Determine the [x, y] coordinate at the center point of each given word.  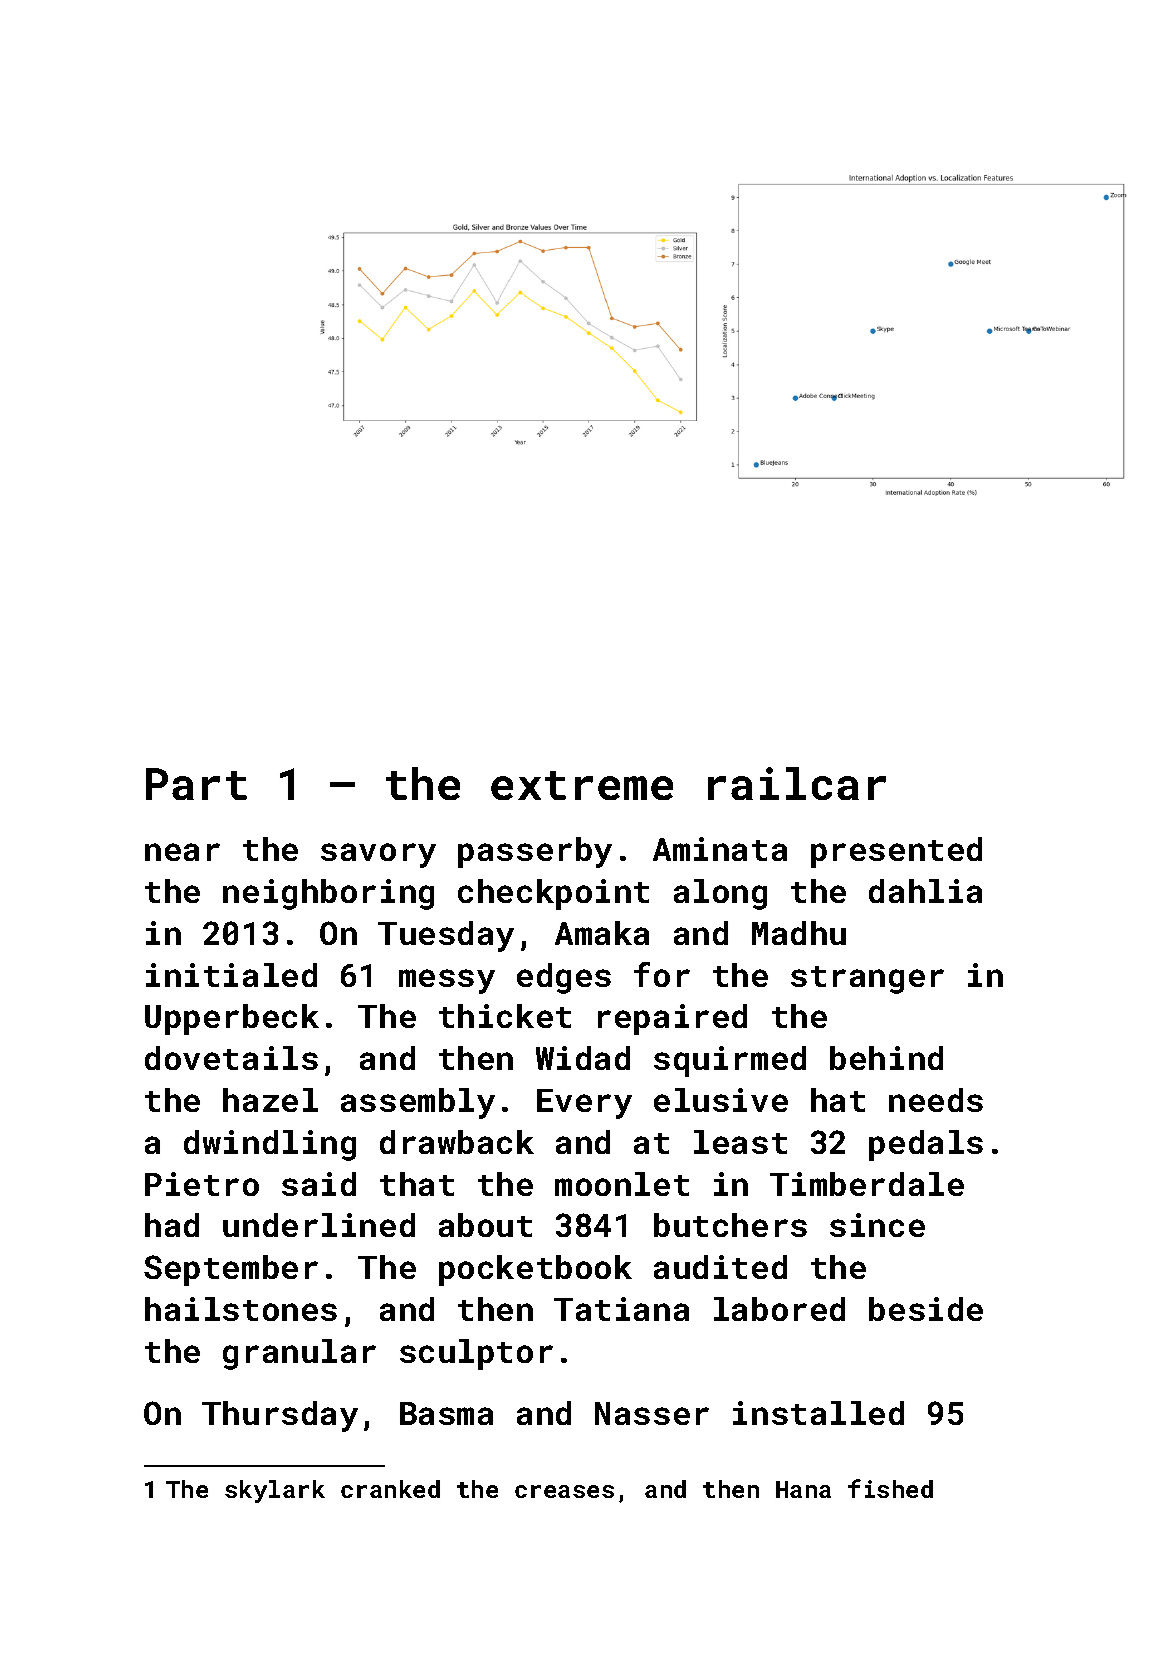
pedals [926, 1145]
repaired [672, 1019]
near [182, 852]
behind [886, 1058]
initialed [231, 975]
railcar [797, 783]
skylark [275, 1491]
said [319, 1184]
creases [564, 1491]
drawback [457, 1142]
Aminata [720, 849]
